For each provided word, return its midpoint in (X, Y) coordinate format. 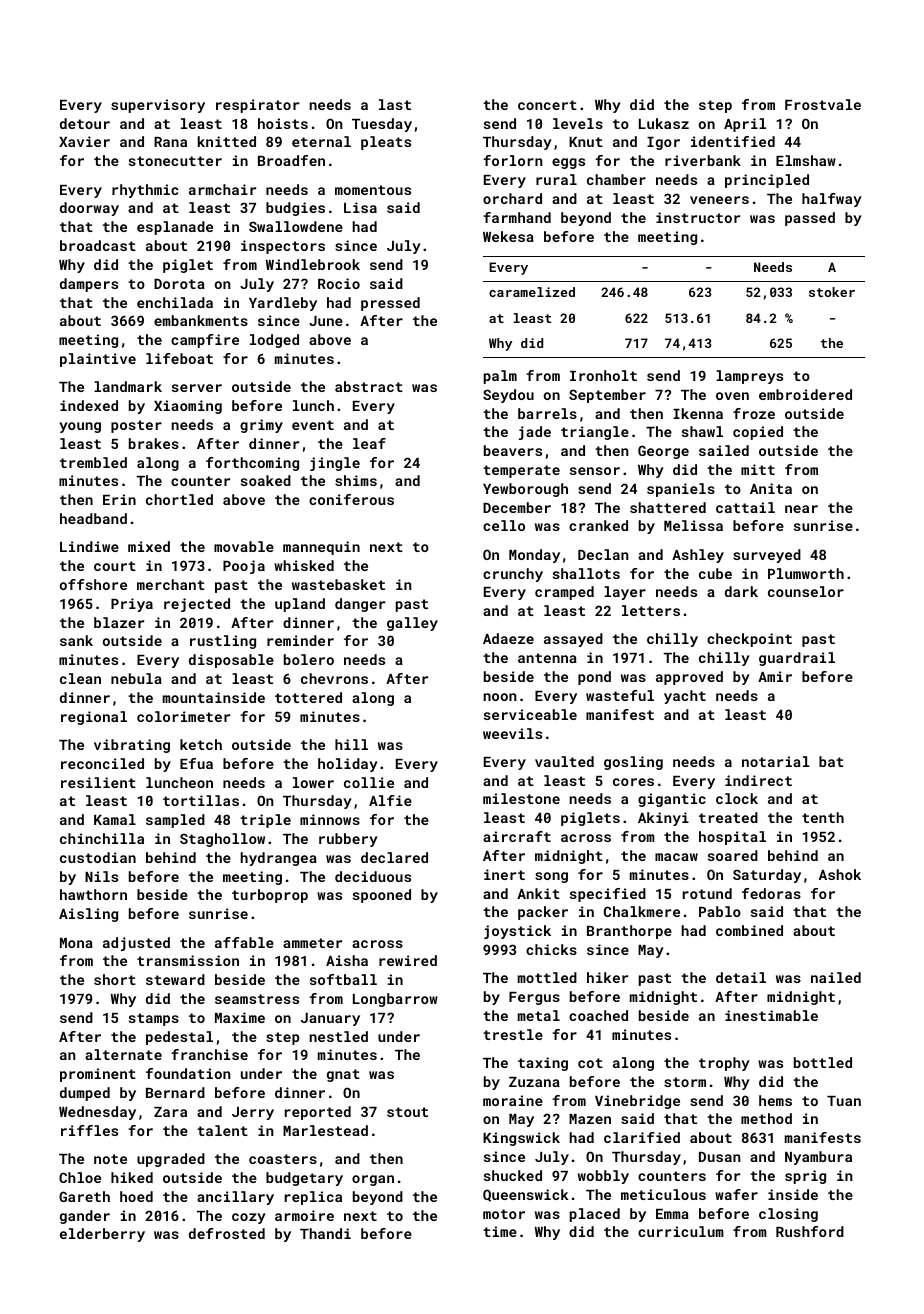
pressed (390, 304)
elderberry (102, 1235)
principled (767, 181)
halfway (832, 200)
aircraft (517, 836)
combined (749, 930)
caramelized (532, 292)
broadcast (98, 245)
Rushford (810, 1231)
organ (373, 1180)
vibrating (132, 746)
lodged (274, 341)
